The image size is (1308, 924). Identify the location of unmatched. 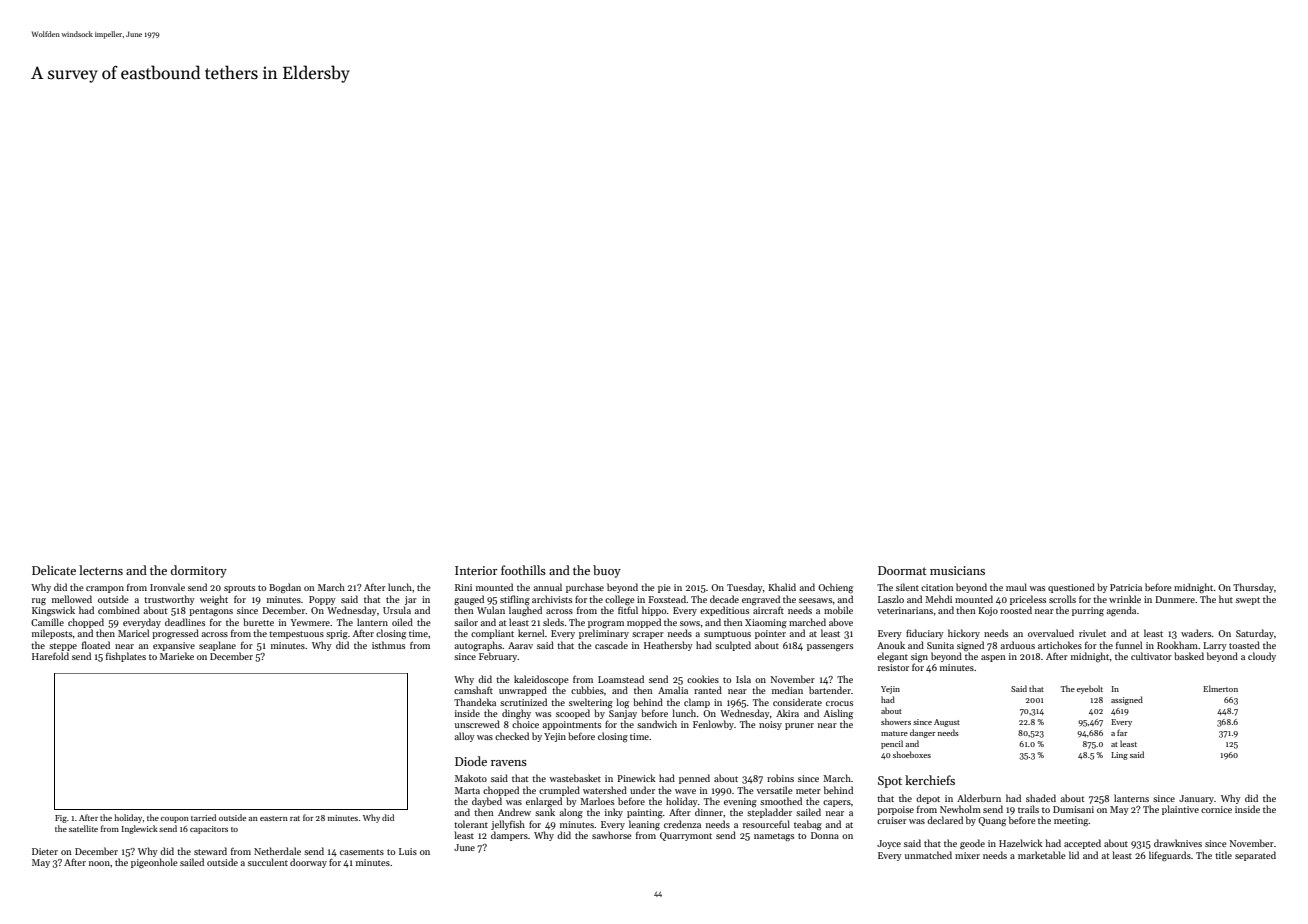
(928, 855).
